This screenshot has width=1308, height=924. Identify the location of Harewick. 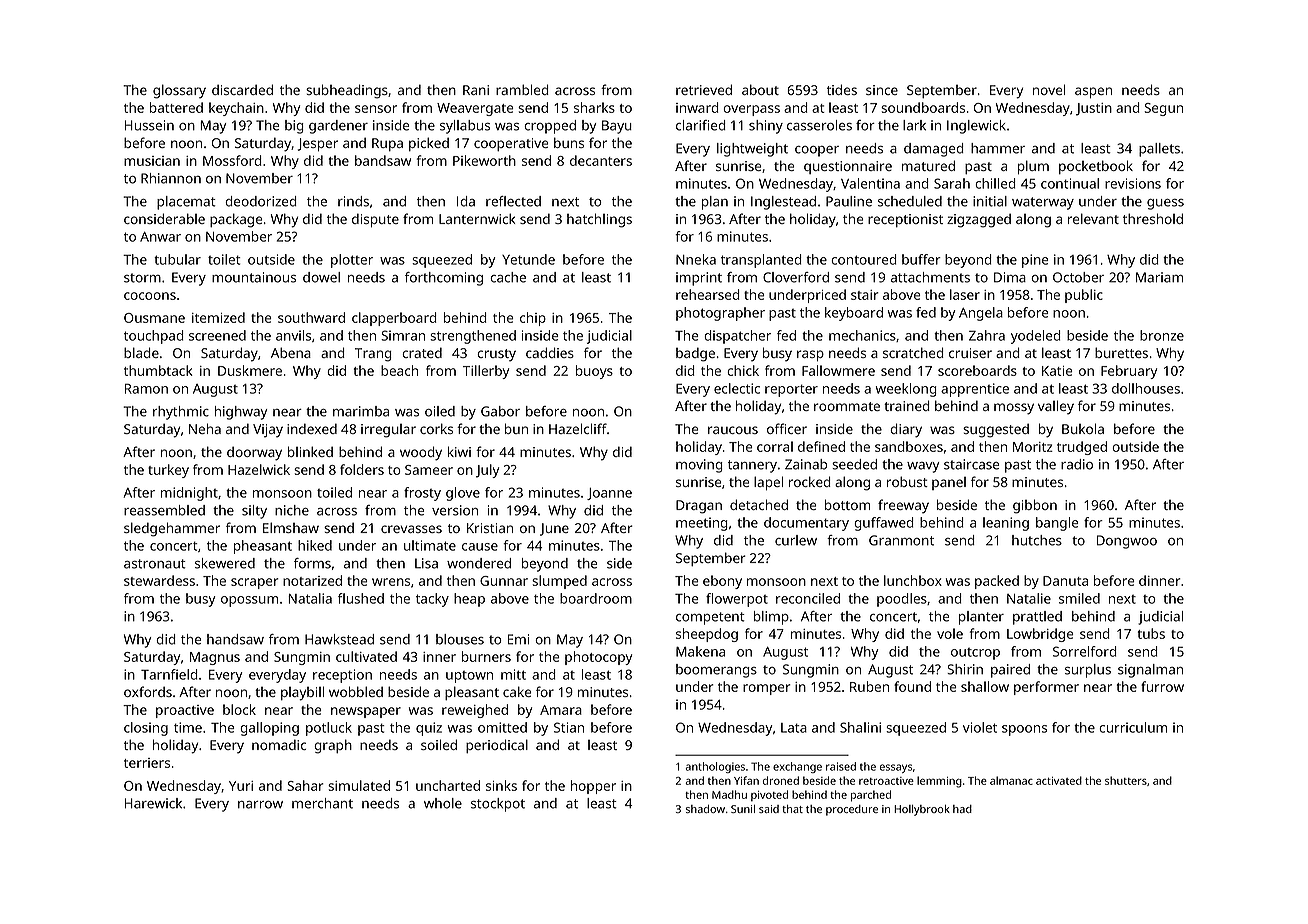
(153, 803).
